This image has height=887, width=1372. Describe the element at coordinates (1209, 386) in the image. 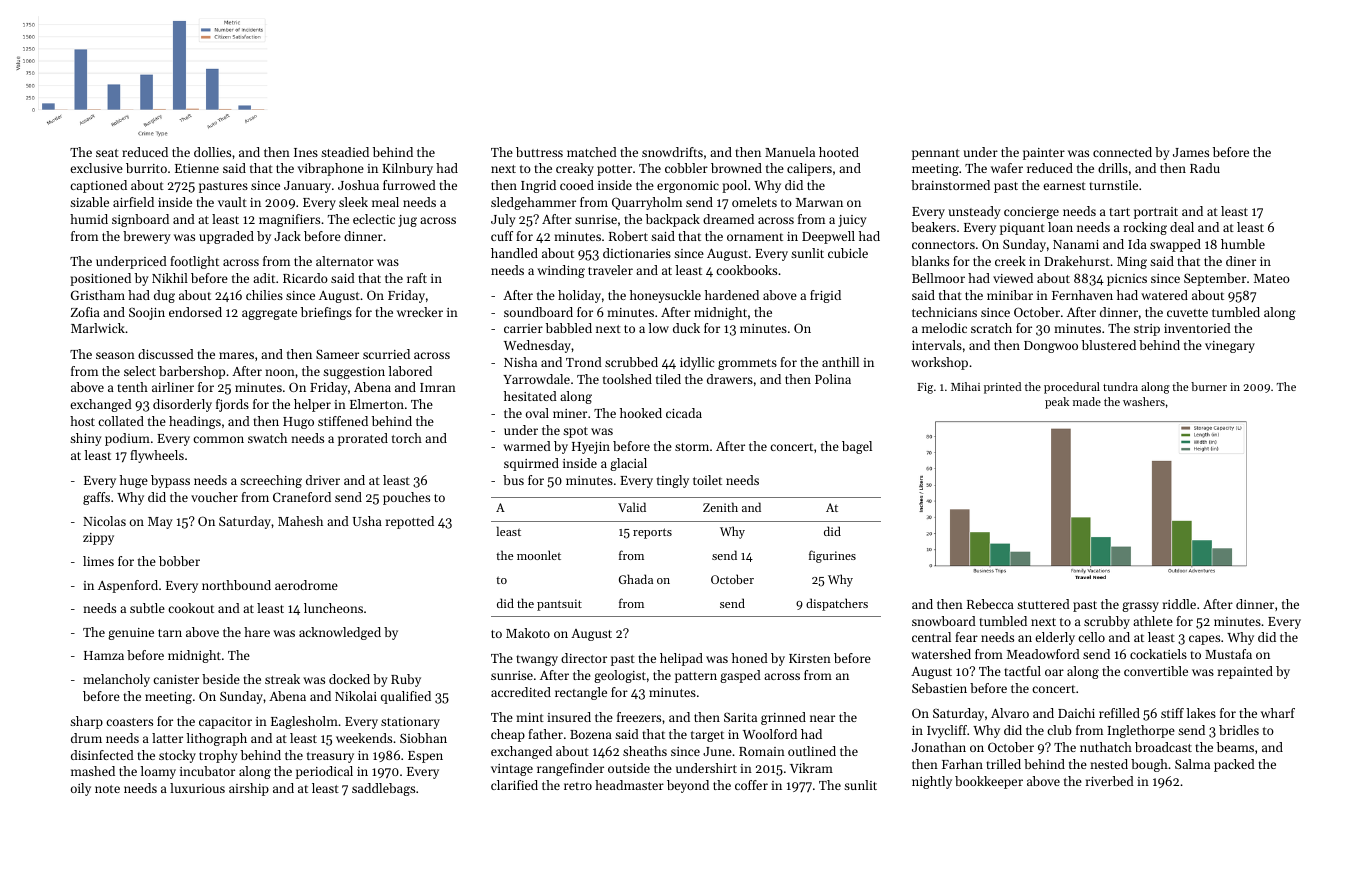

I see `burner` at that location.
